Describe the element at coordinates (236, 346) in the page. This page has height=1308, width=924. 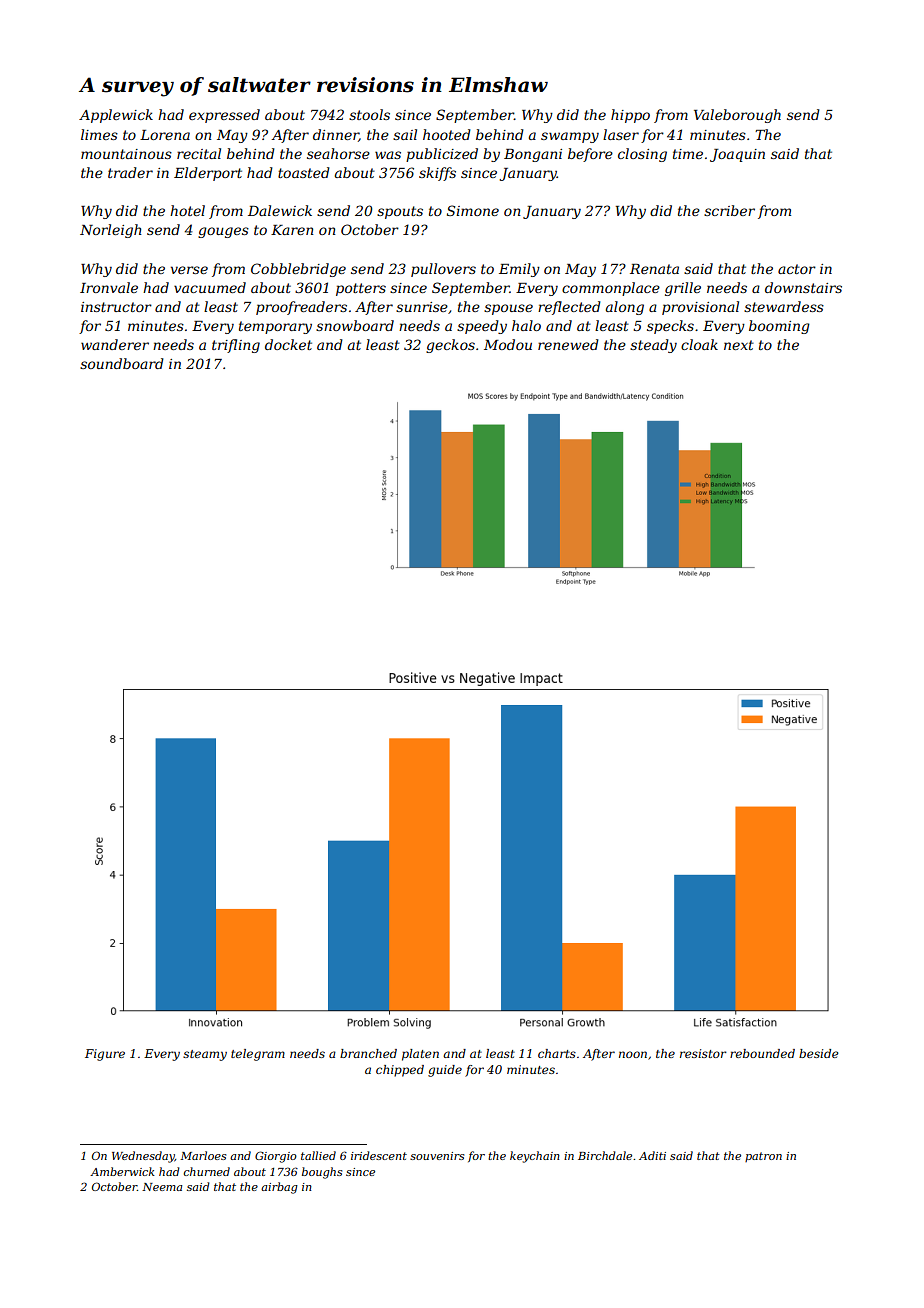
I see `trifling` at that location.
